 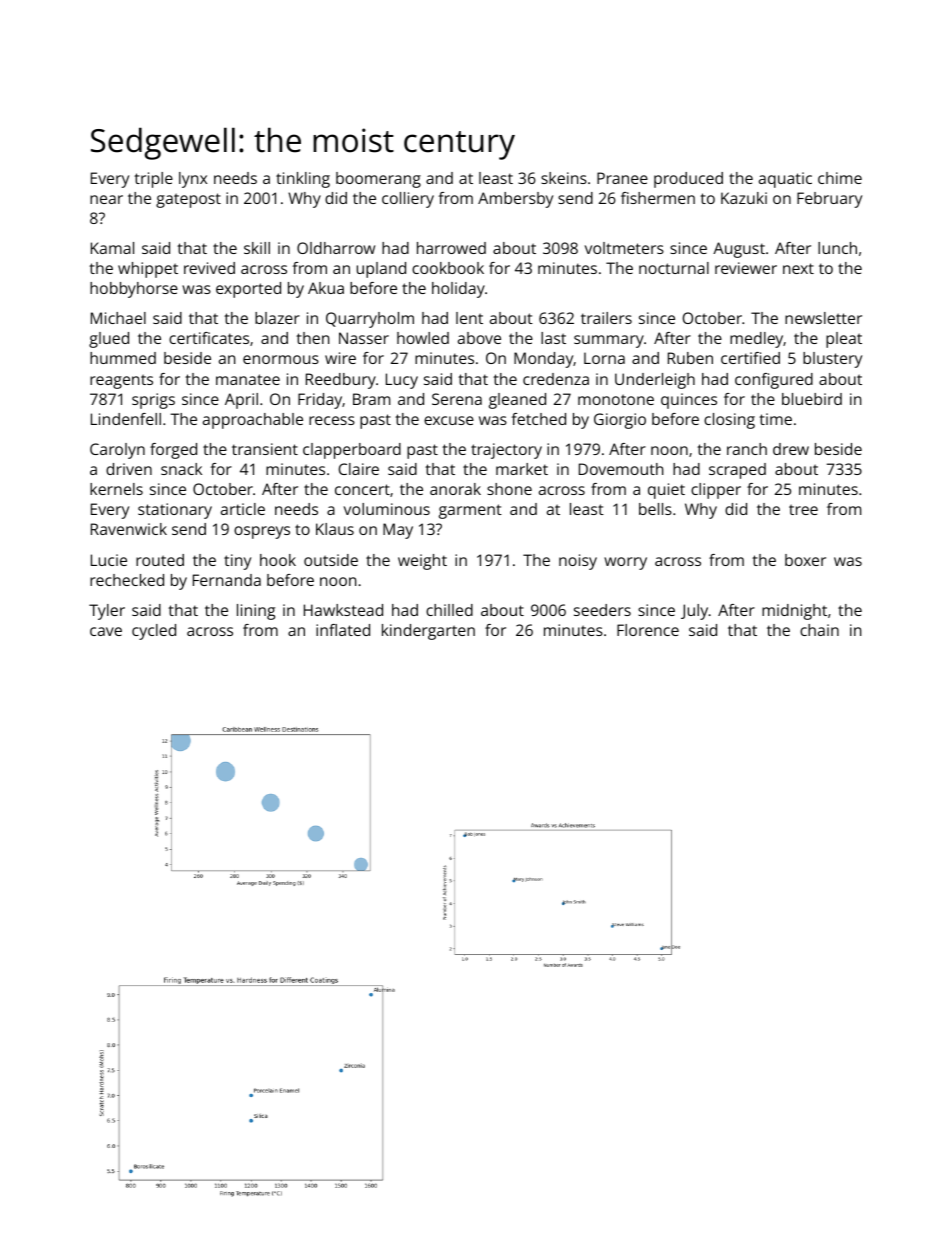 What do you see at coordinates (154, 180) in the image?
I see `triple` at bounding box center [154, 180].
